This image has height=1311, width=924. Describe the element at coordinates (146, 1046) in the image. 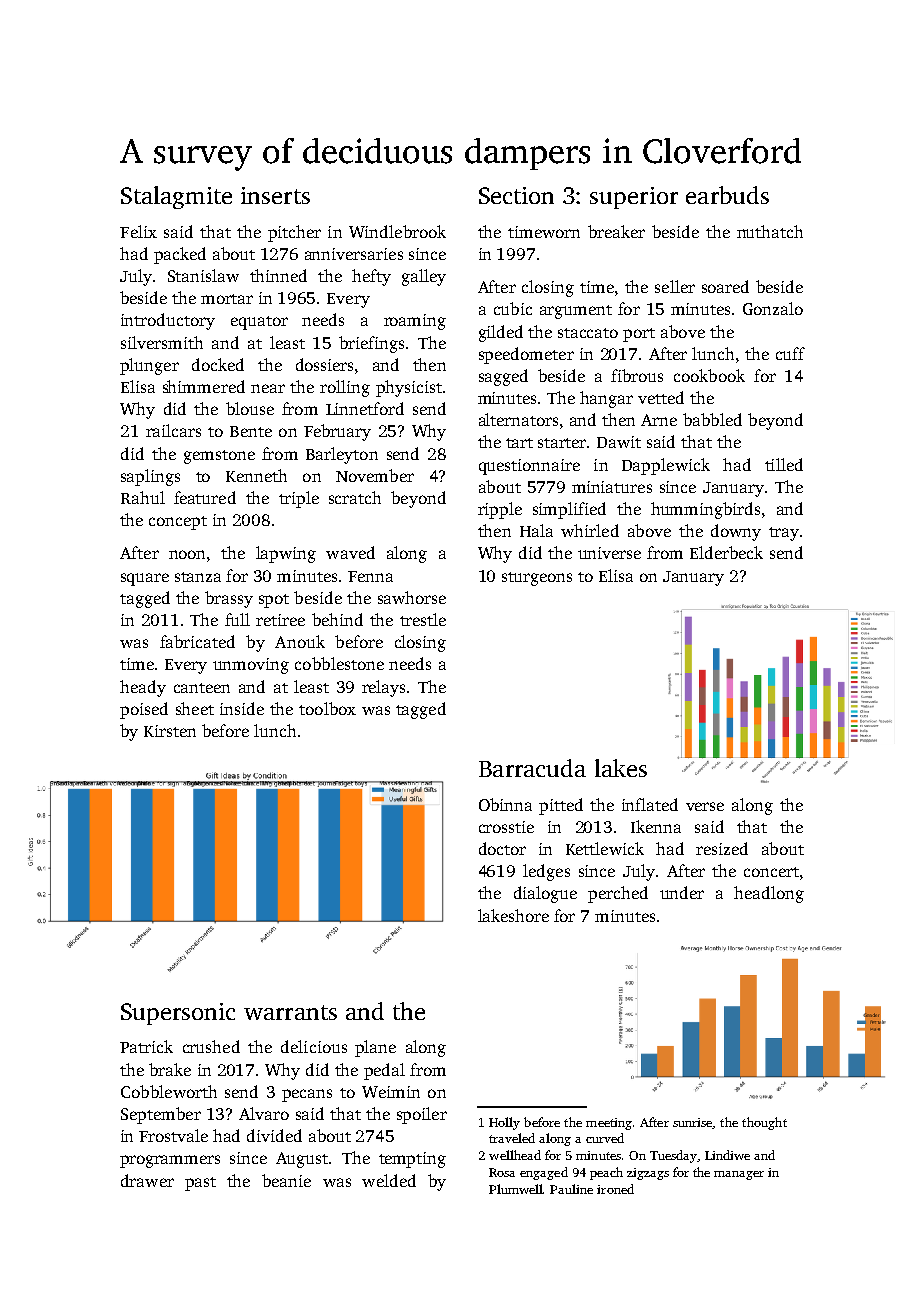

I see `Patrick` at that location.
